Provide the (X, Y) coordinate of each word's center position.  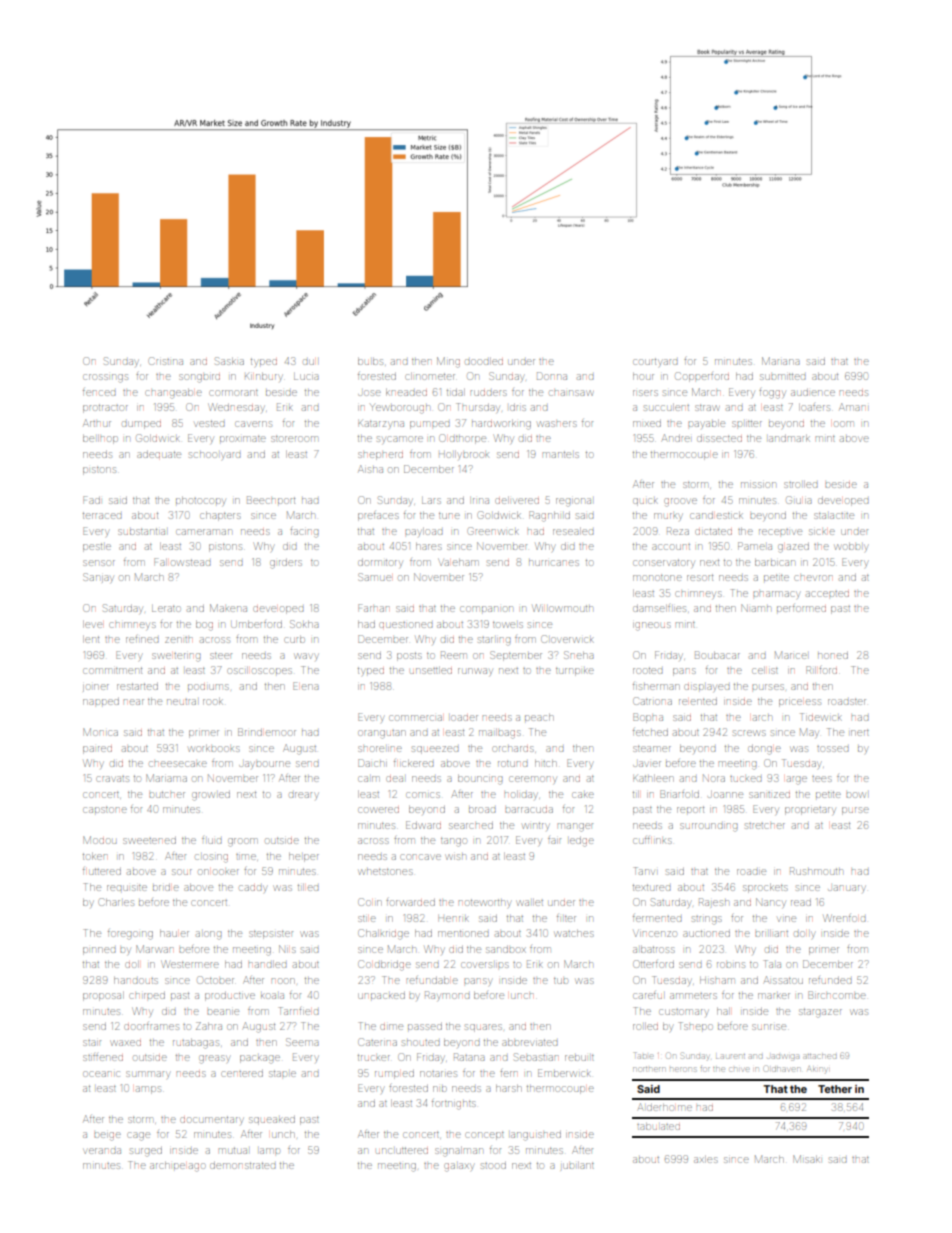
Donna (552, 376)
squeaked (272, 1120)
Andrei (676, 438)
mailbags (500, 734)
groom (242, 842)
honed (833, 655)
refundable (432, 980)
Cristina (165, 361)
